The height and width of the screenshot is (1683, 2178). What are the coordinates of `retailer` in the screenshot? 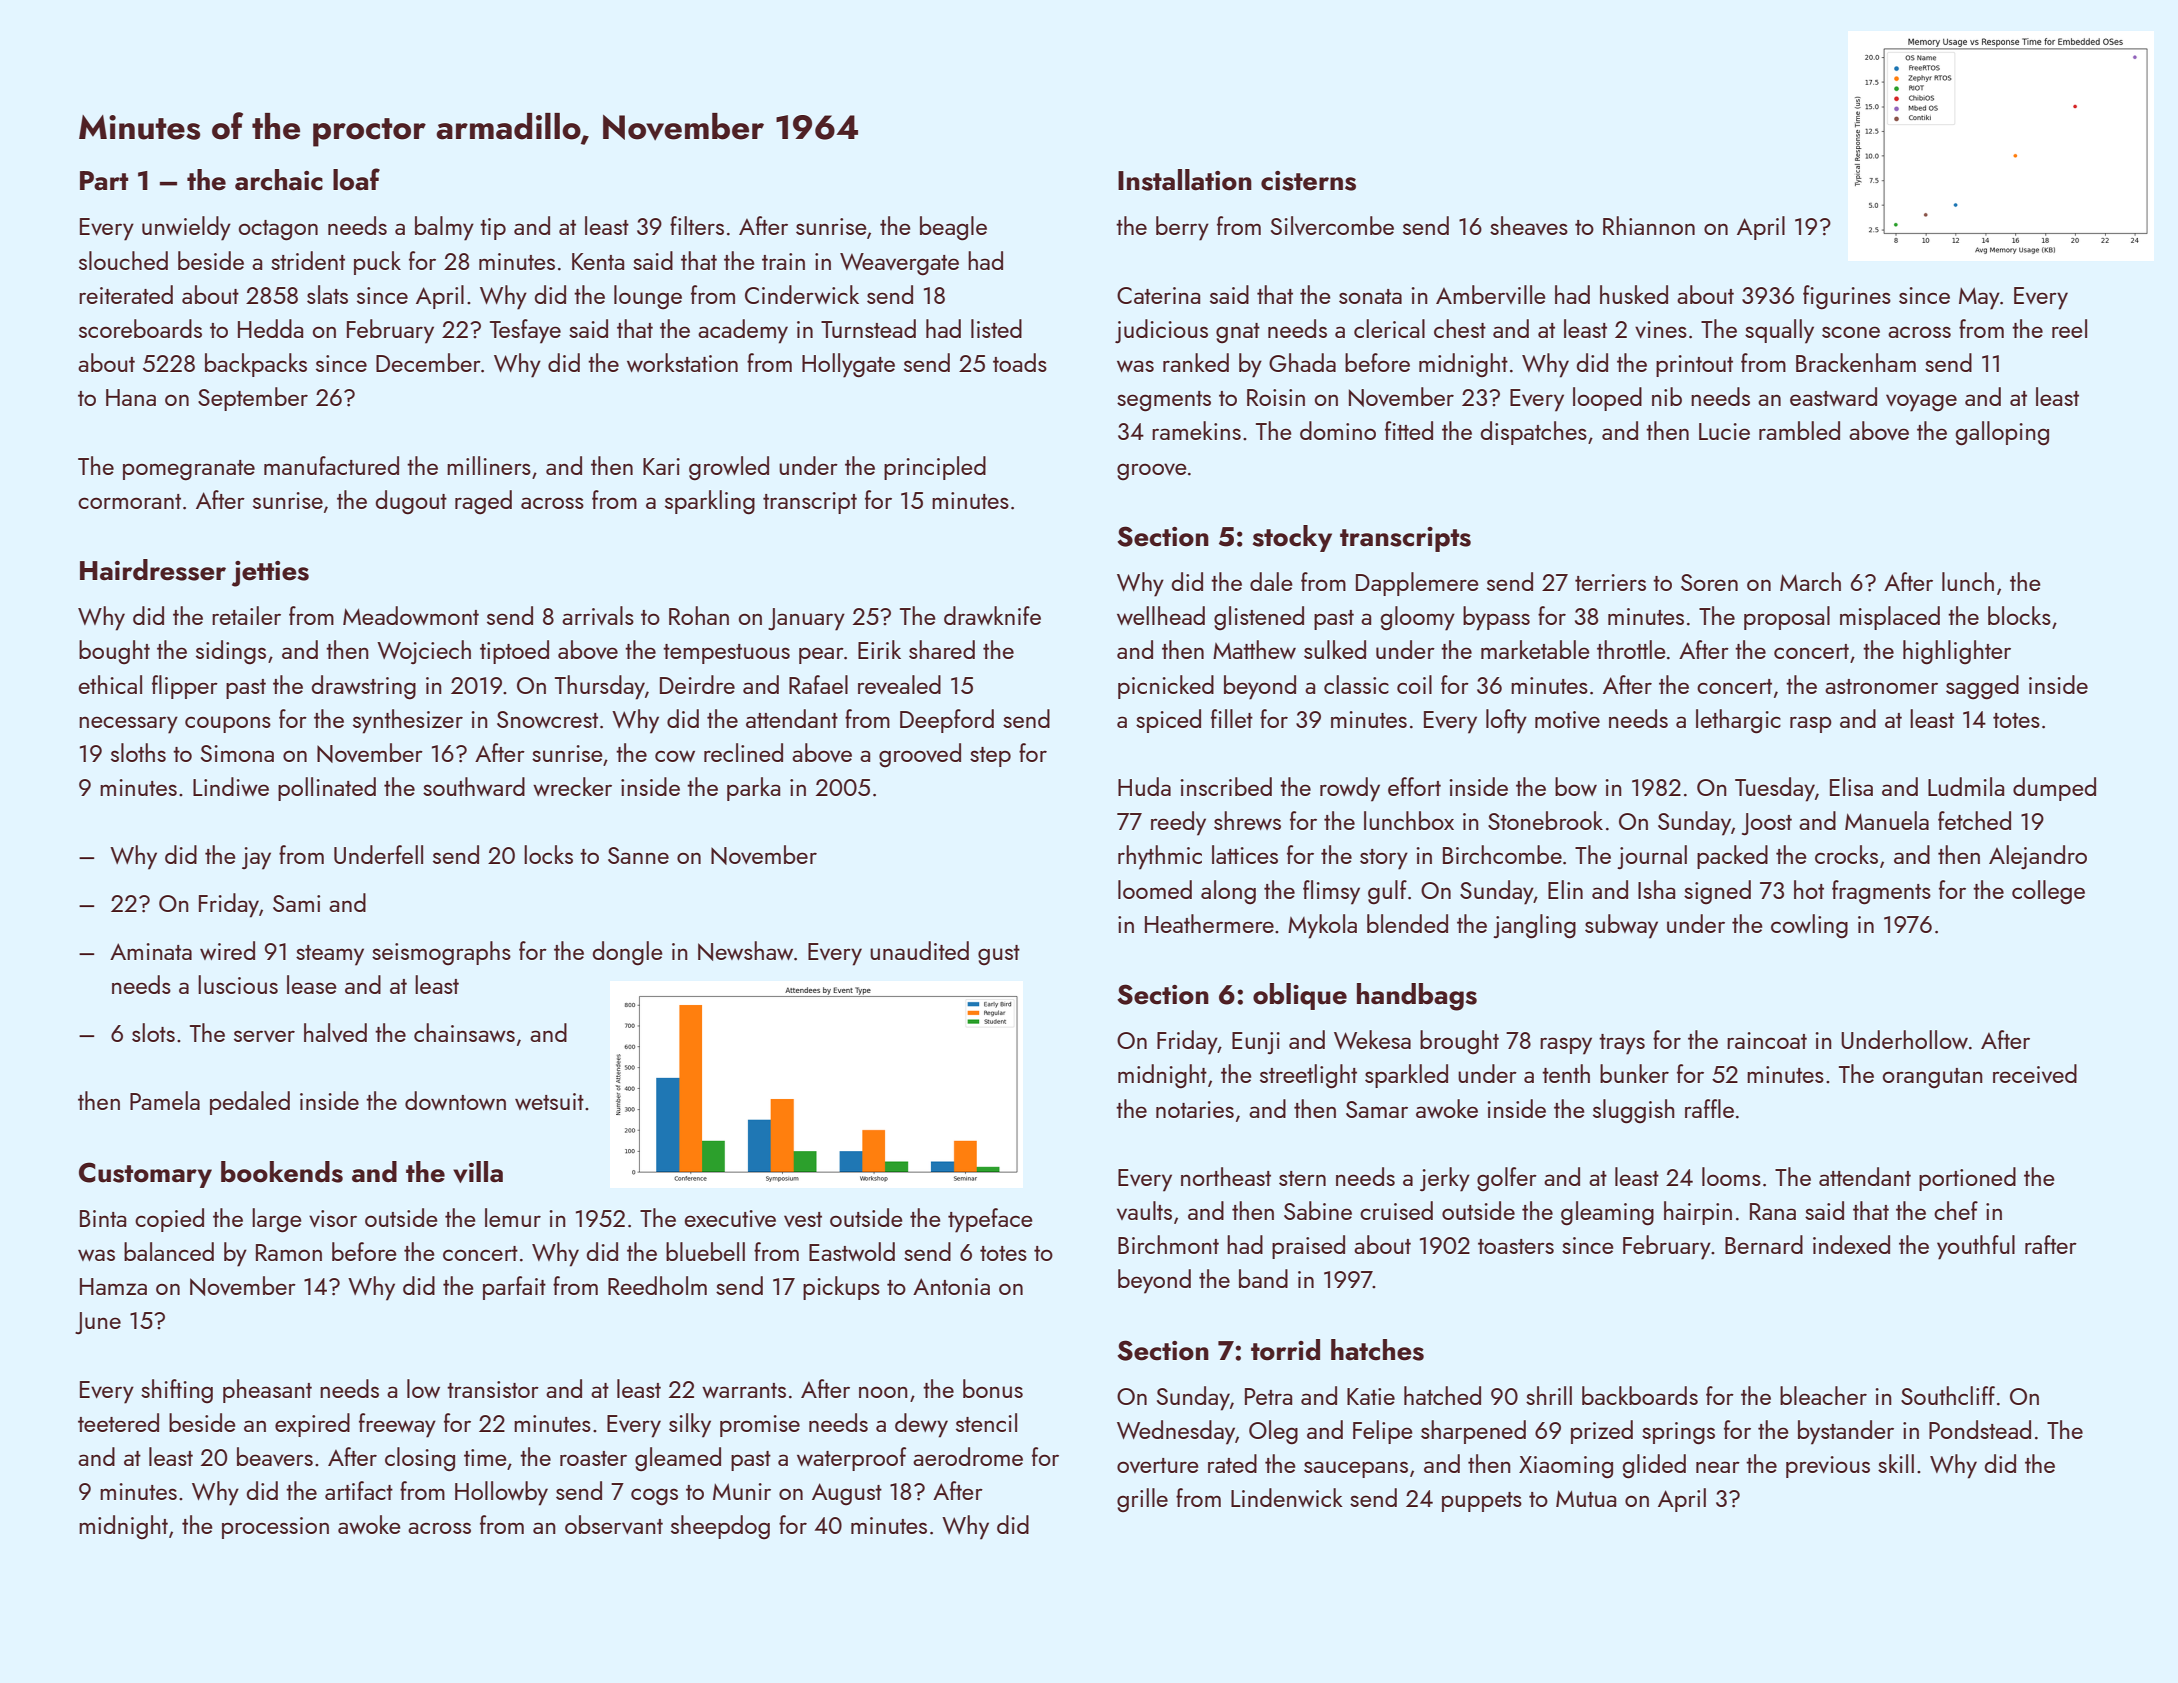 It's located at (246, 615).
